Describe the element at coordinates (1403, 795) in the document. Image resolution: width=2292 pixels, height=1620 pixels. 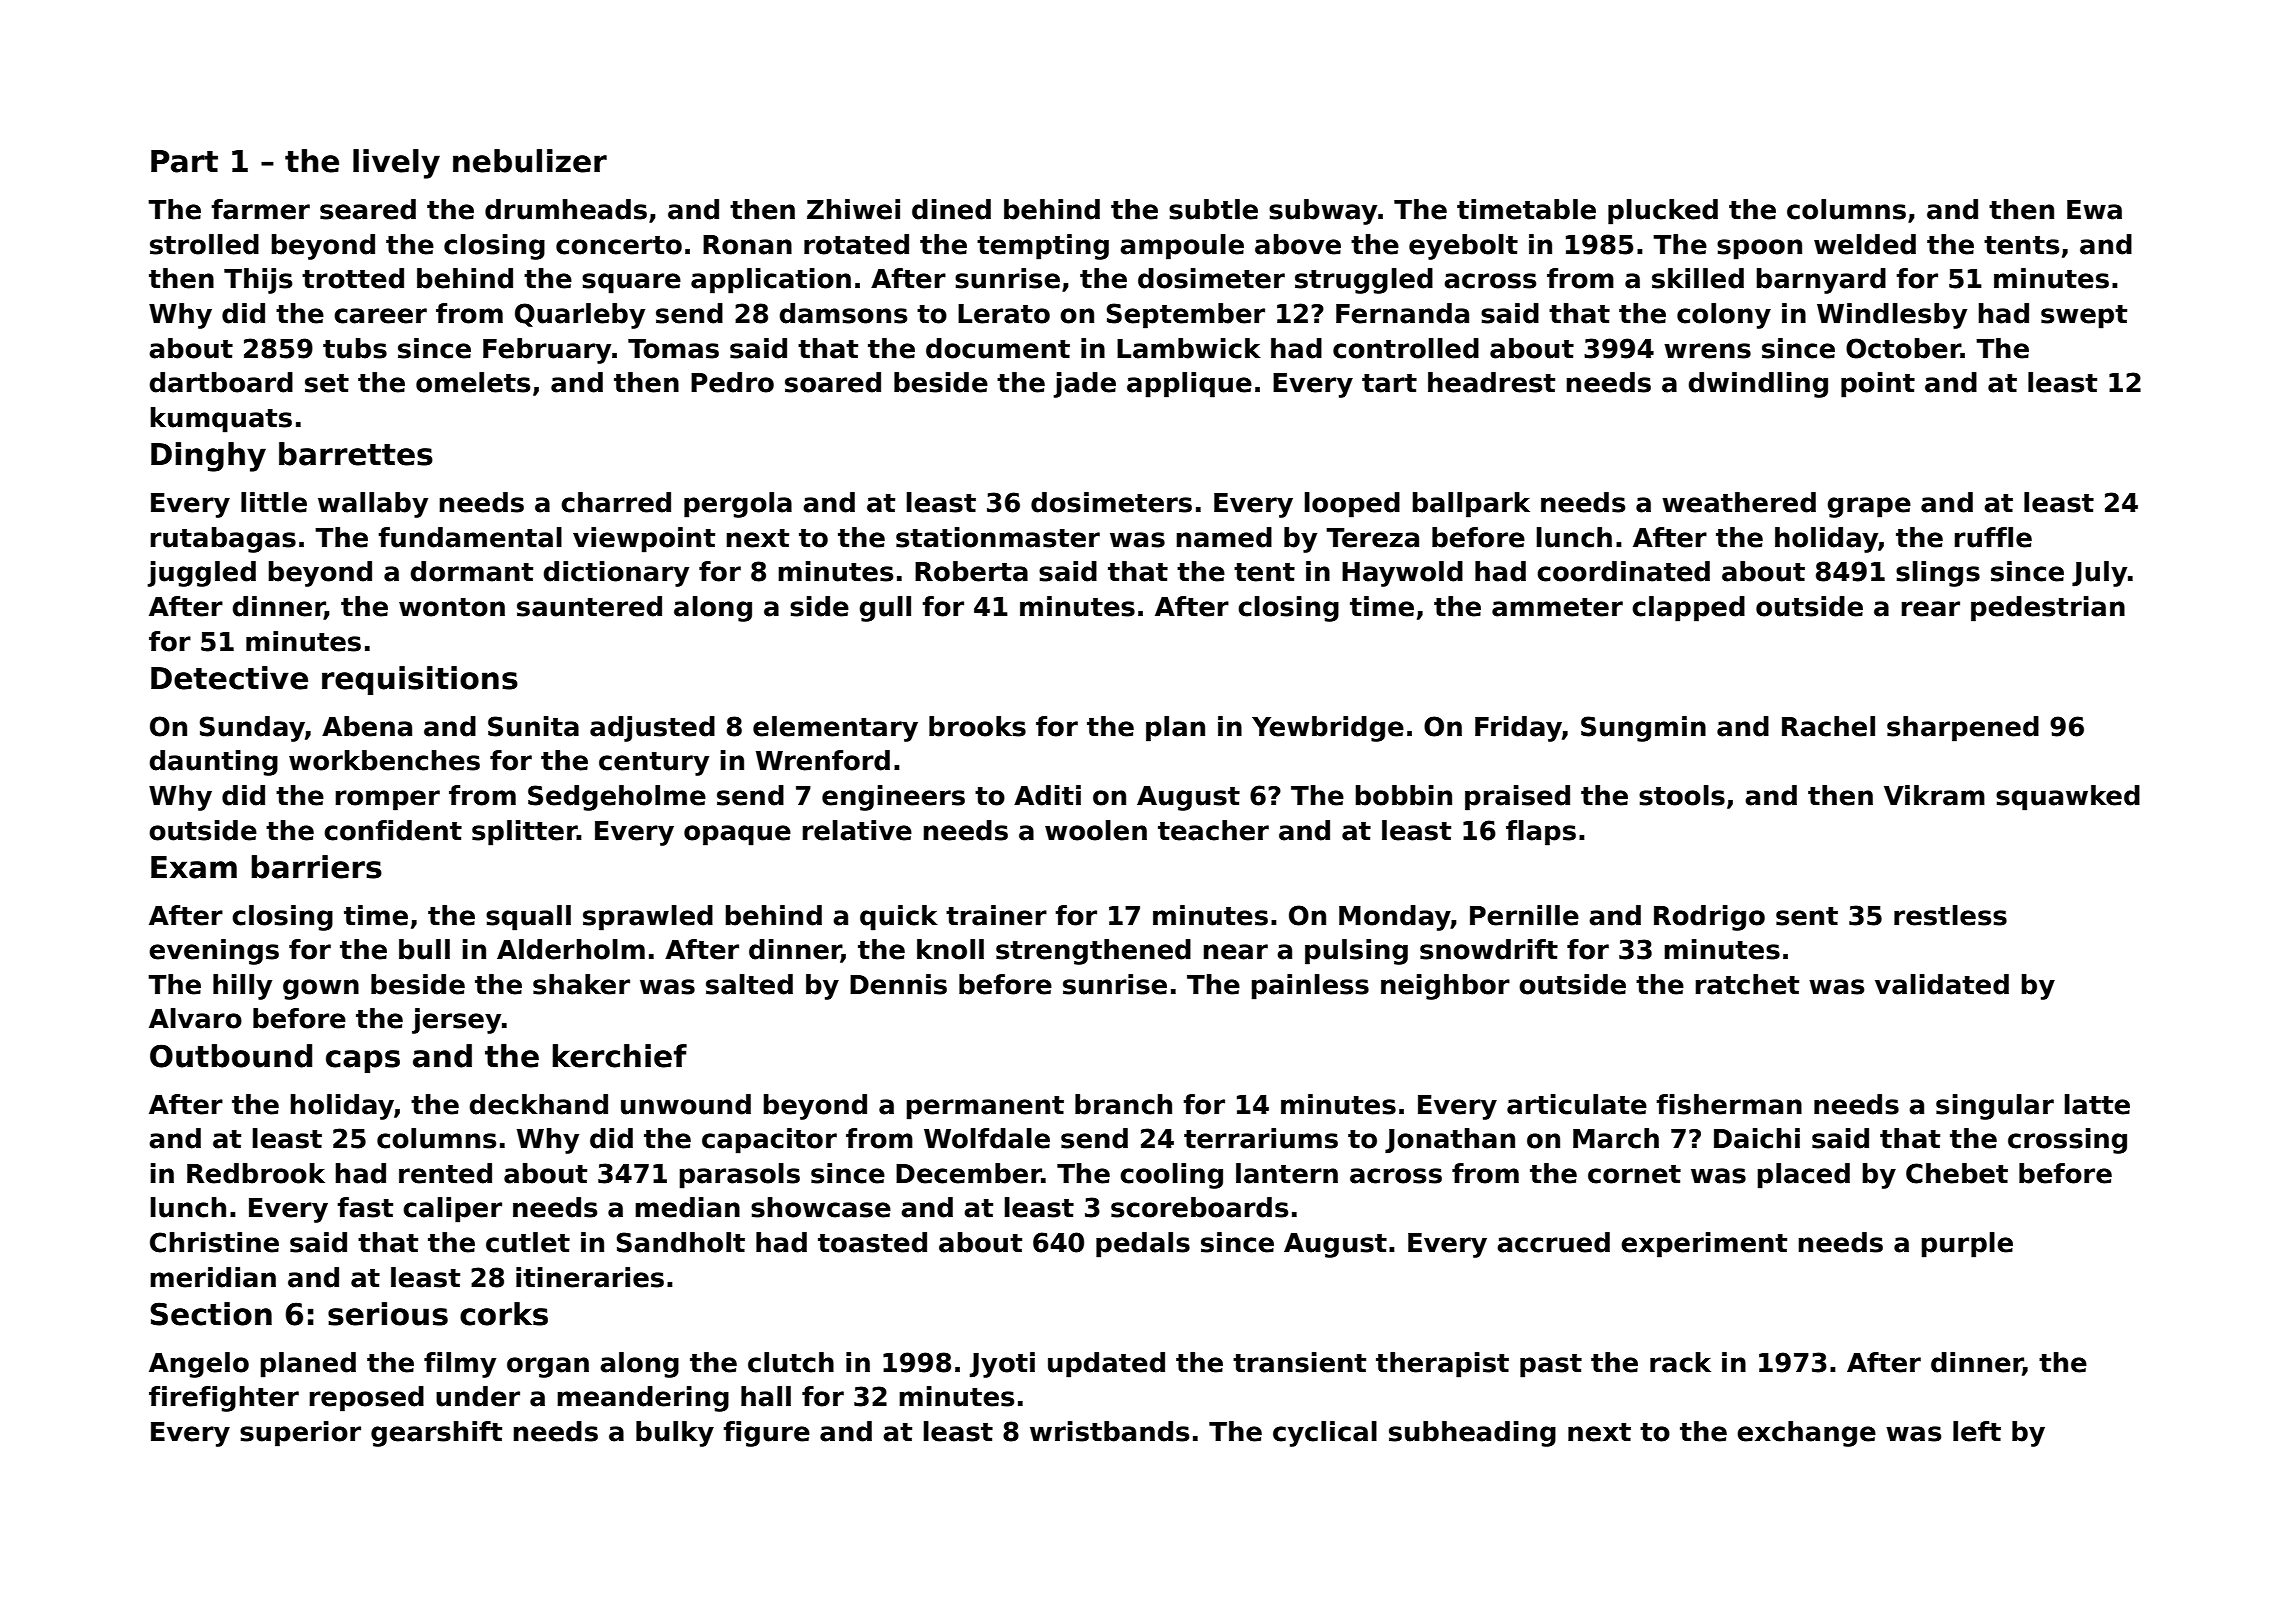
I see `bobbin` at that location.
